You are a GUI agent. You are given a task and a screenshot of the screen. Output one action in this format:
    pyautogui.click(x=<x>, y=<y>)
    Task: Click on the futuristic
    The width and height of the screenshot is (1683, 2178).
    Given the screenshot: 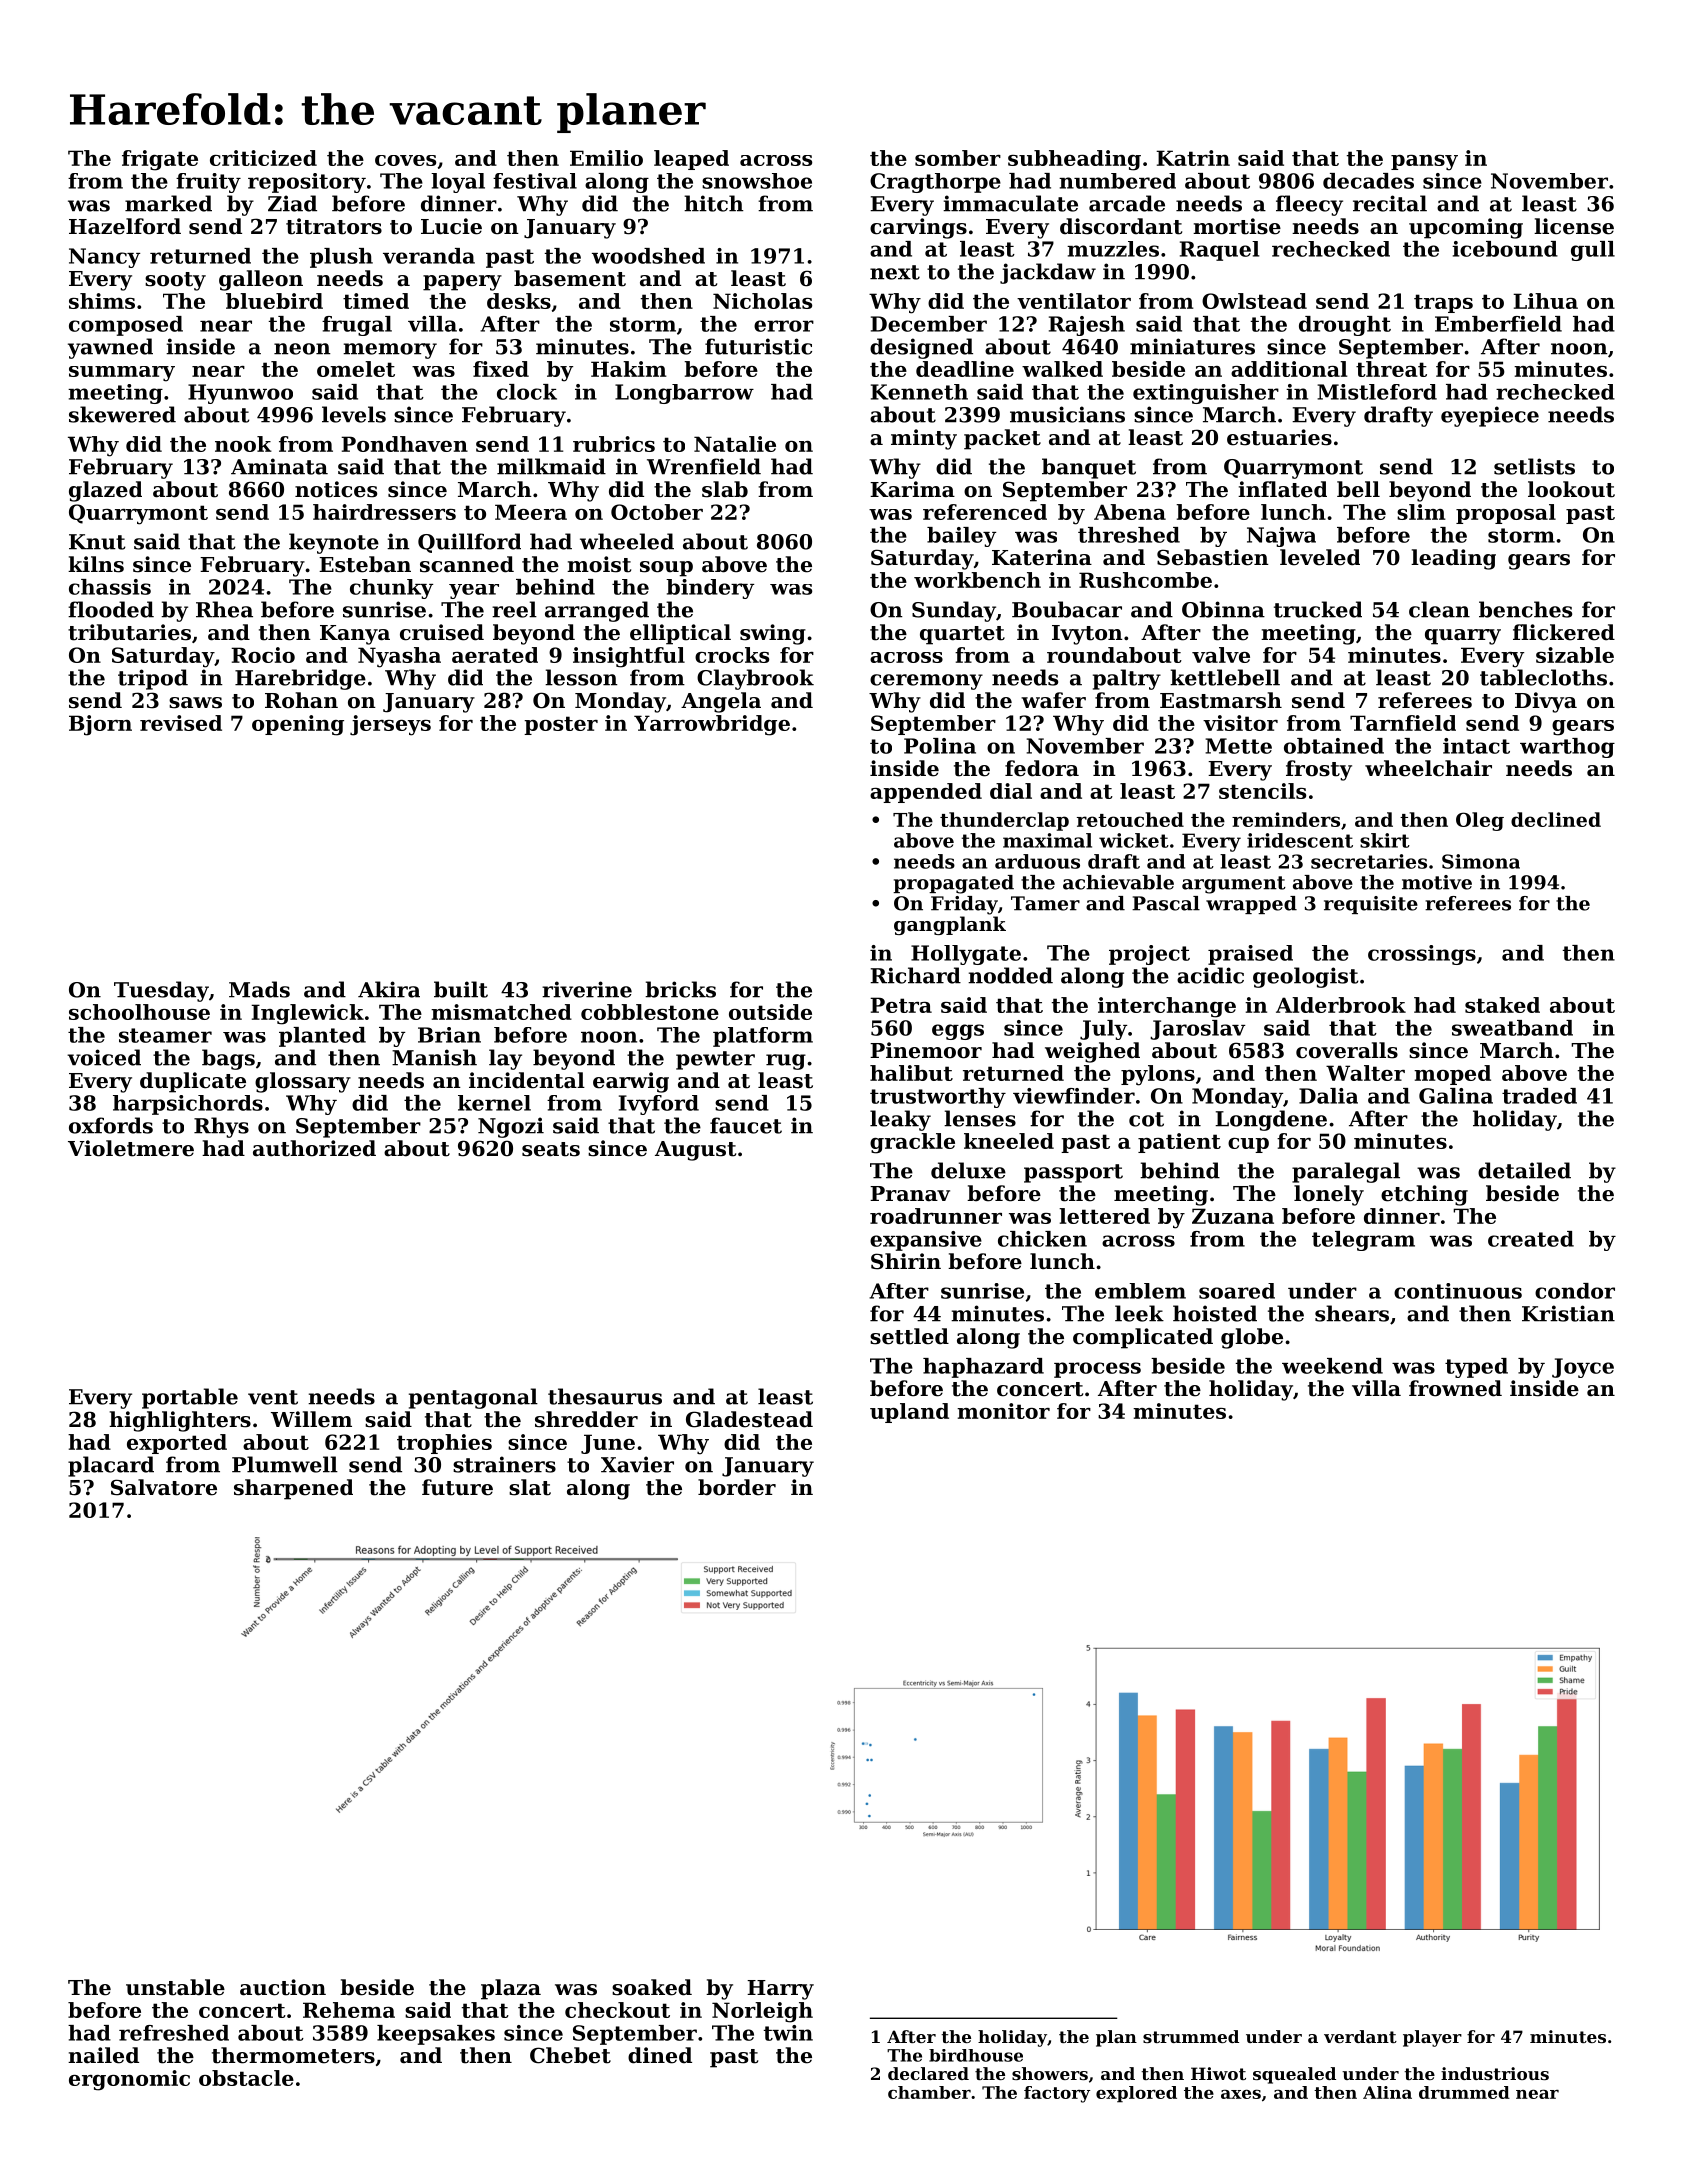 What is the action you would take?
    pyautogui.click(x=758, y=346)
